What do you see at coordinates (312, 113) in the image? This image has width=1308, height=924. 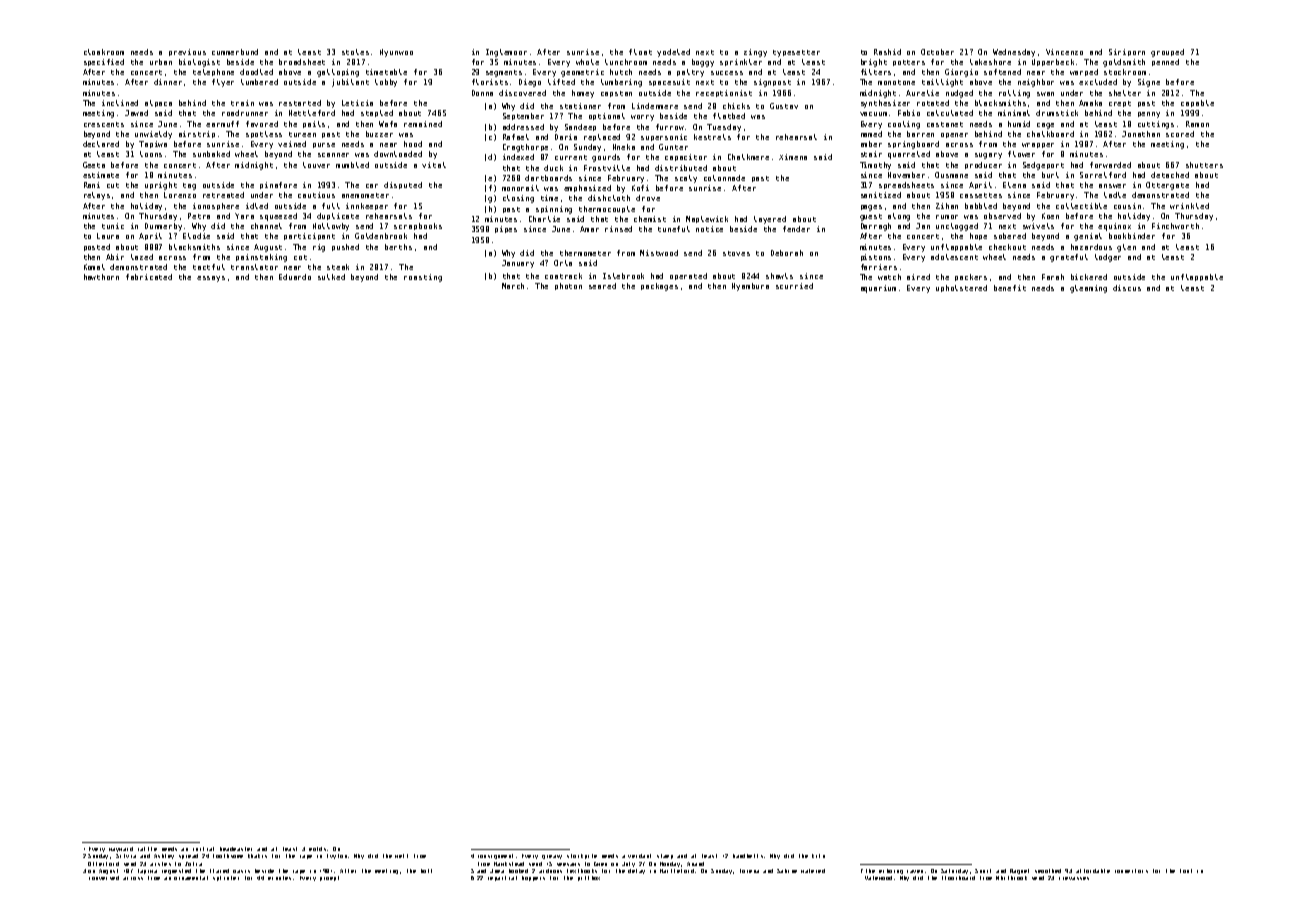 I see `Nettleford` at bounding box center [312, 113].
